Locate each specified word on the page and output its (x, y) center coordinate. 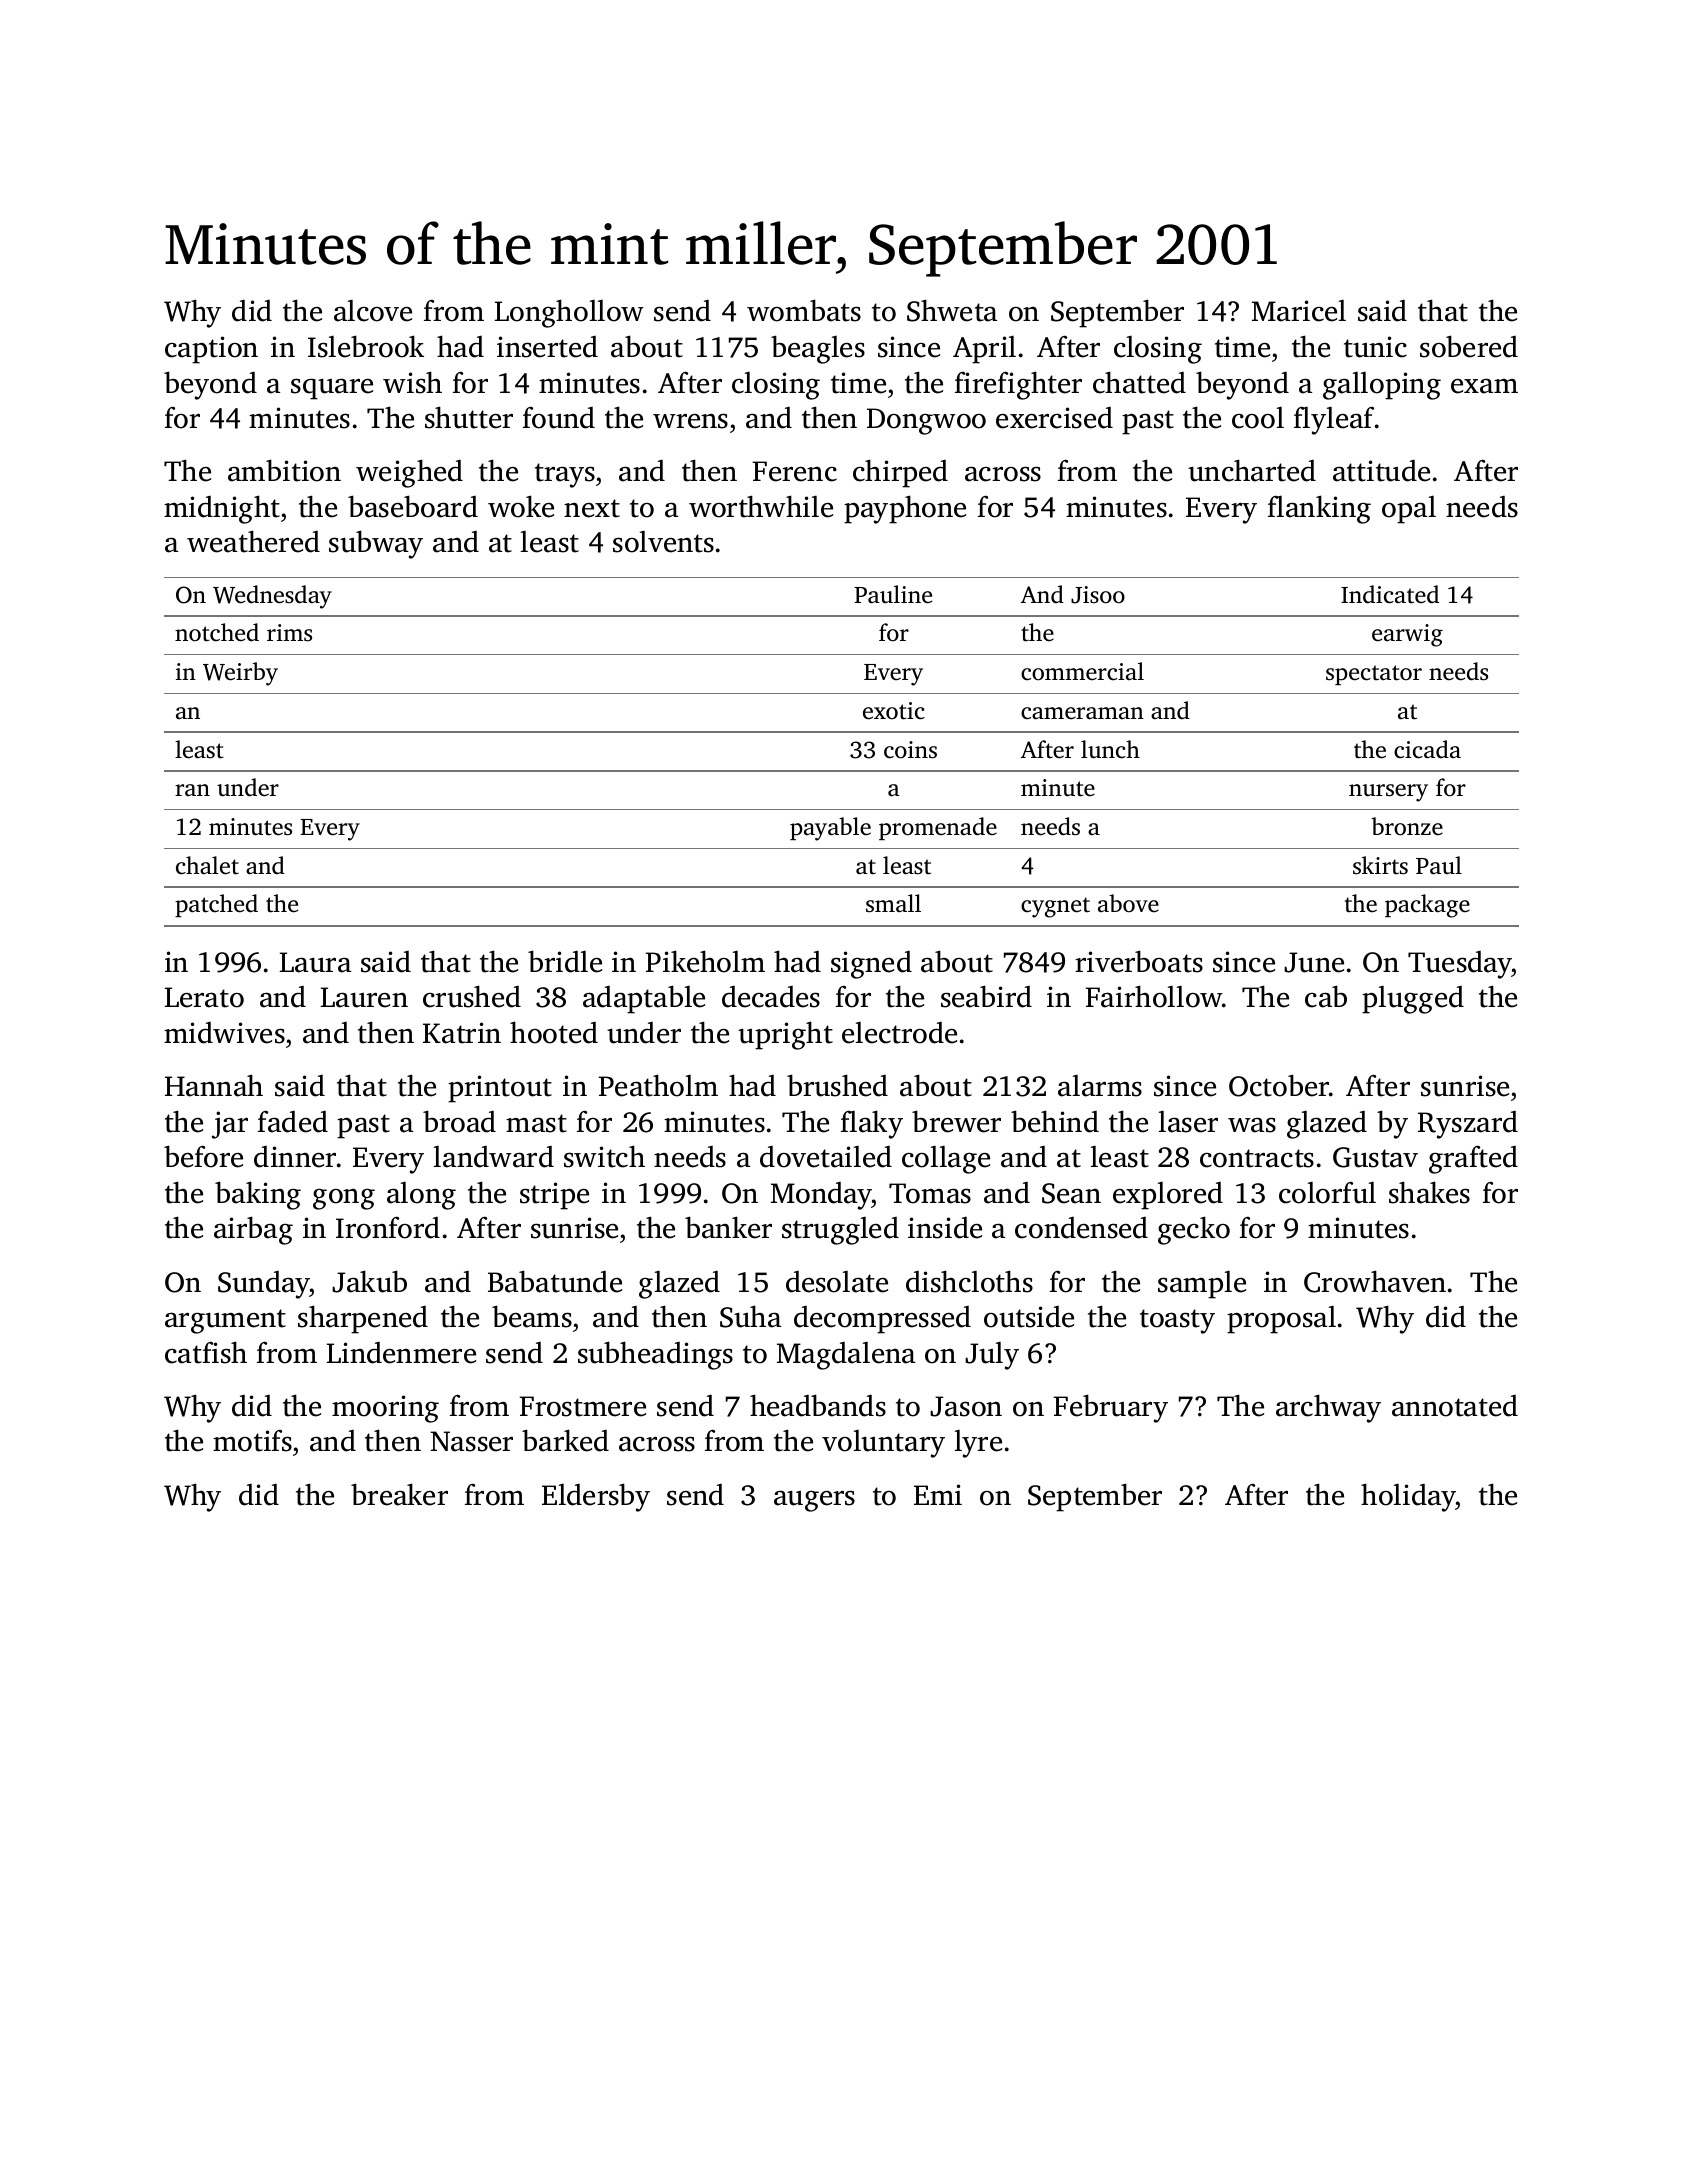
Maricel (1299, 310)
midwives (224, 1033)
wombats (804, 310)
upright (785, 1035)
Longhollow (569, 313)
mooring (385, 1409)
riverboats (1139, 961)
